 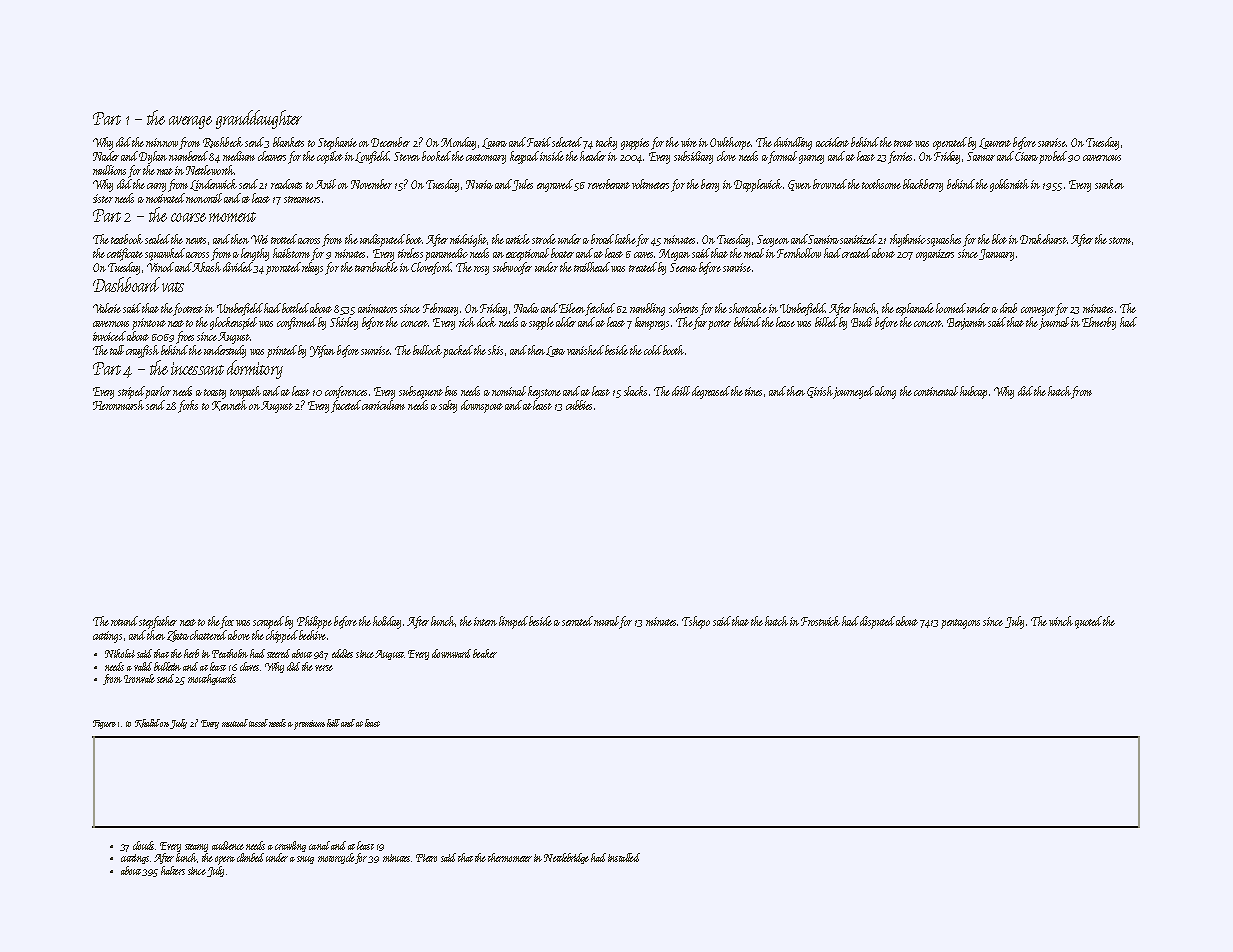 I want to click on Laurent, so click(x=995, y=143).
